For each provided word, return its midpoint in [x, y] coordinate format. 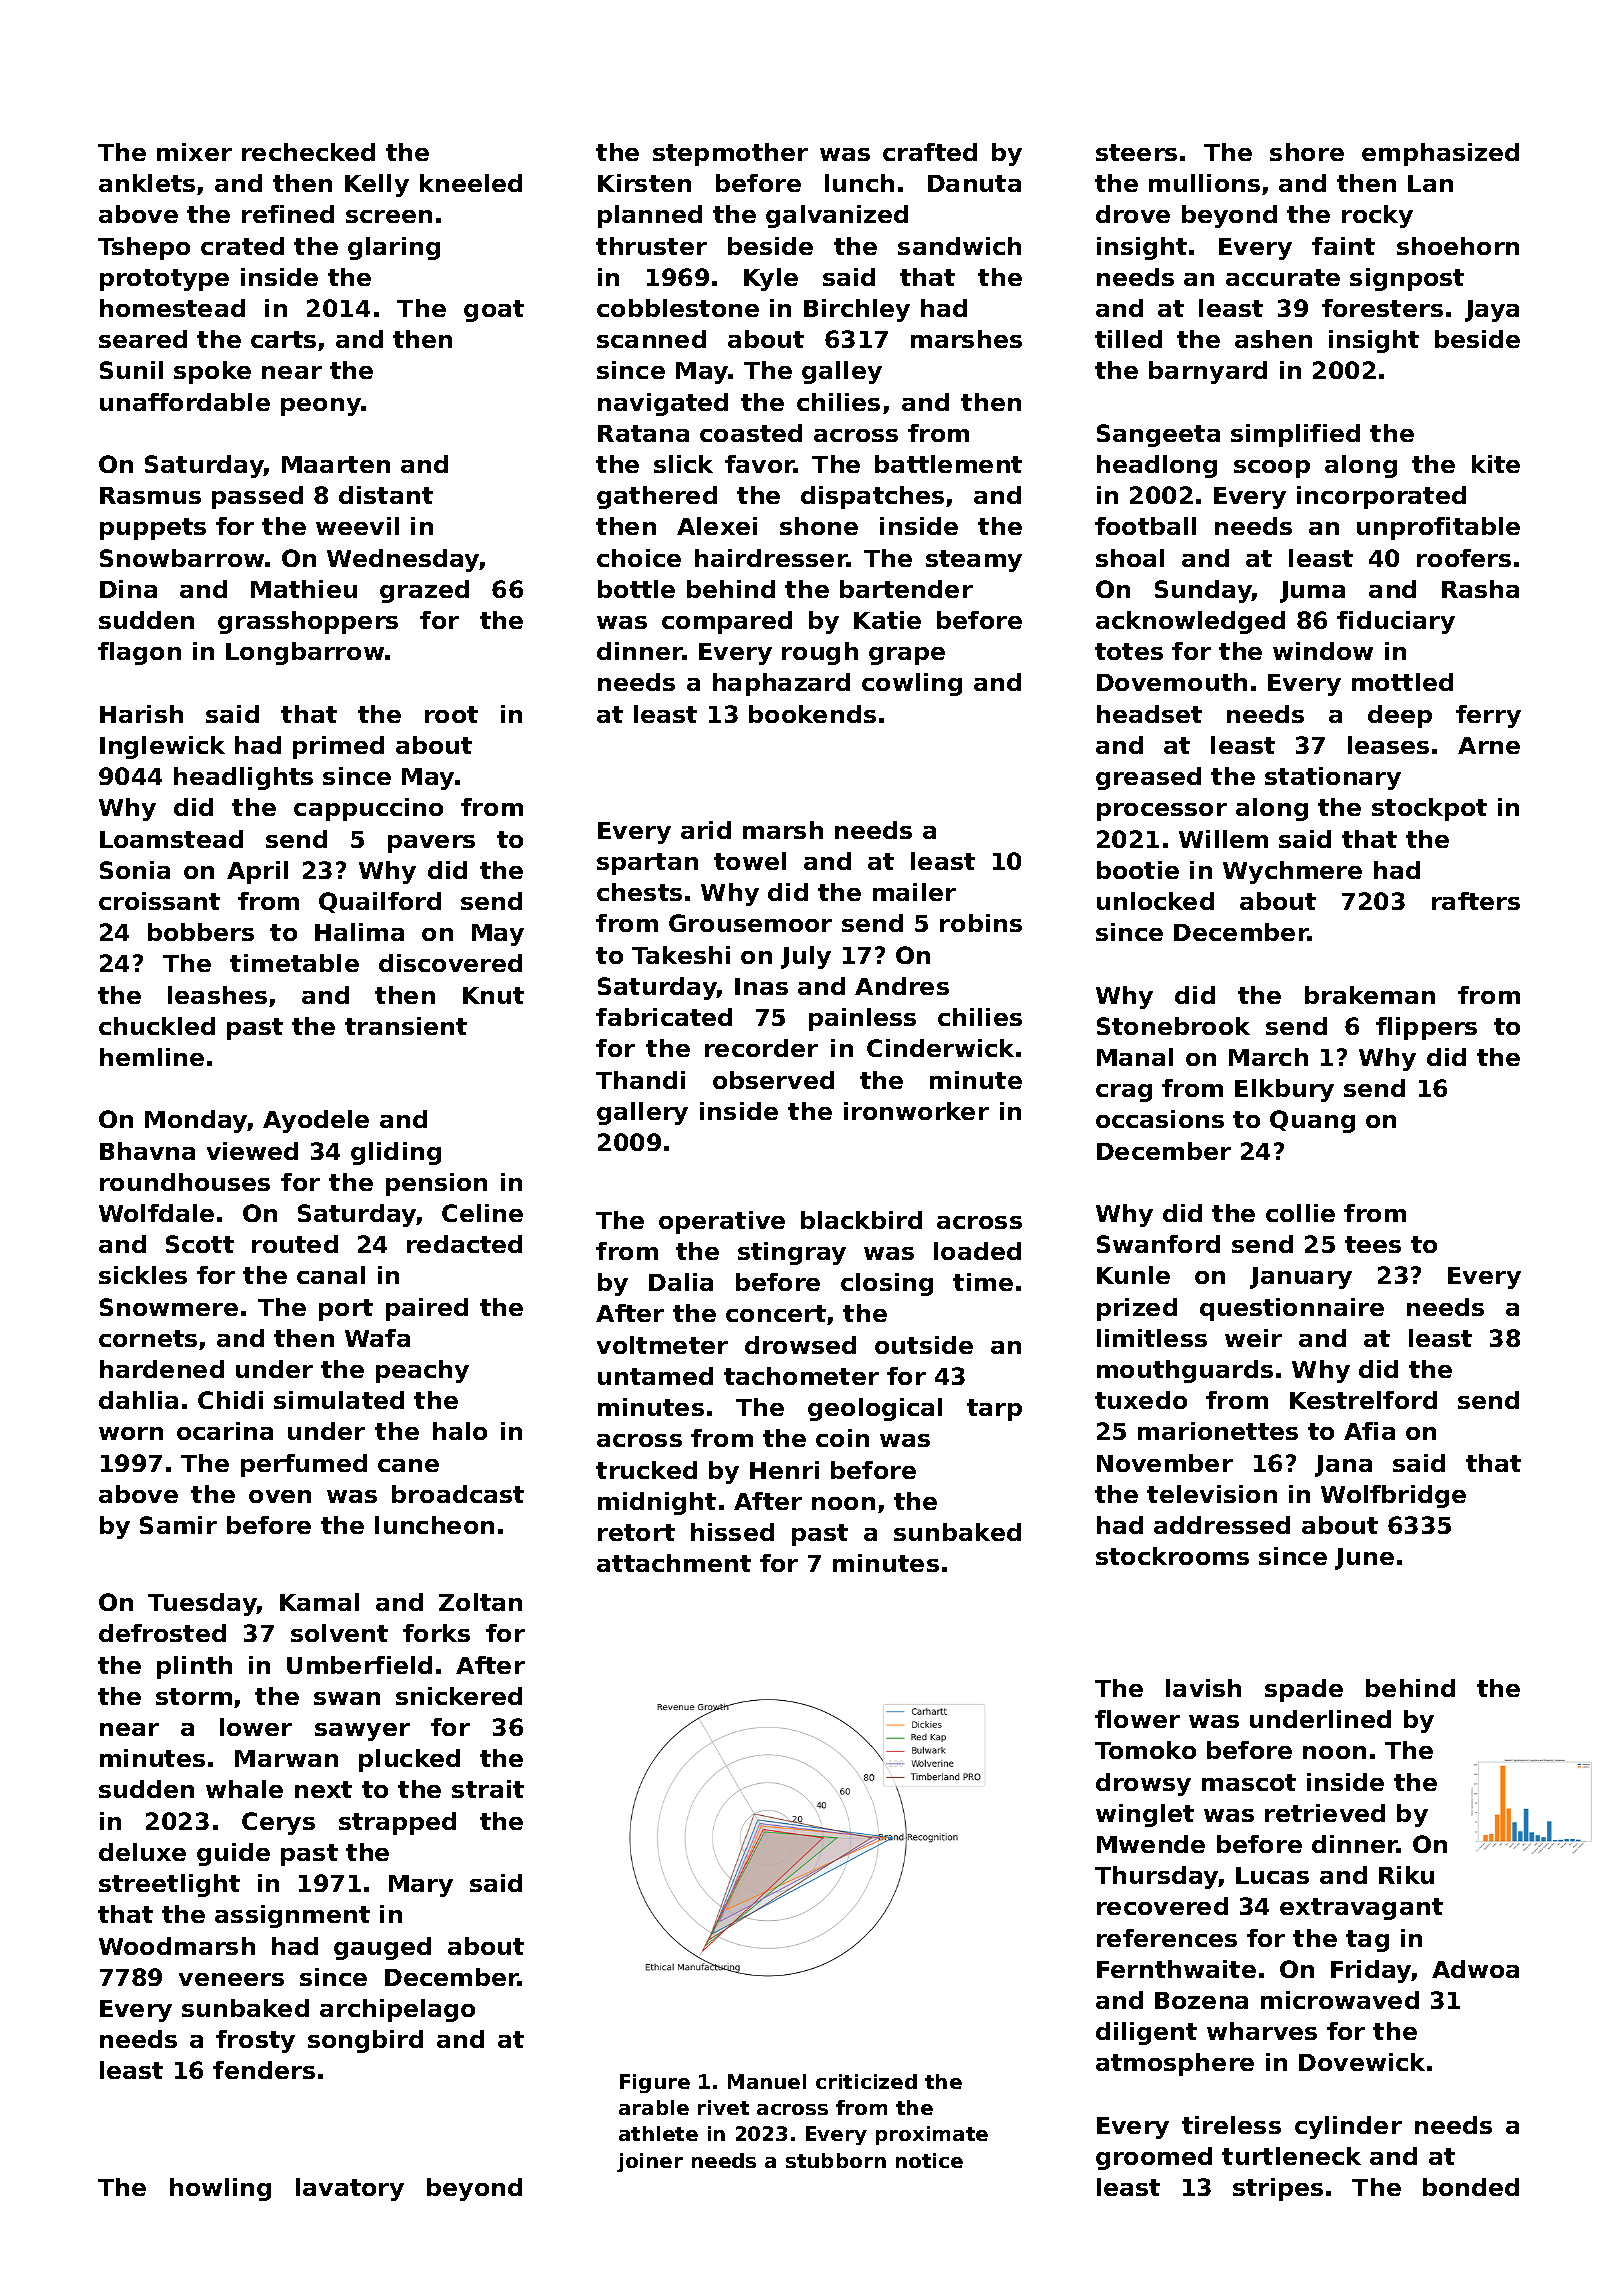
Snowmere [169, 1307]
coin [842, 1438]
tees [1373, 1244]
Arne [1489, 745]
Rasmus [150, 495]
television [1212, 1494]
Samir [178, 1525]
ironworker [916, 1111]
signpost [1407, 279]
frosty [255, 2041]
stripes [1278, 2189]
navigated [663, 404]
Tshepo [144, 248]
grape [907, 656]
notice [929, 2160]
